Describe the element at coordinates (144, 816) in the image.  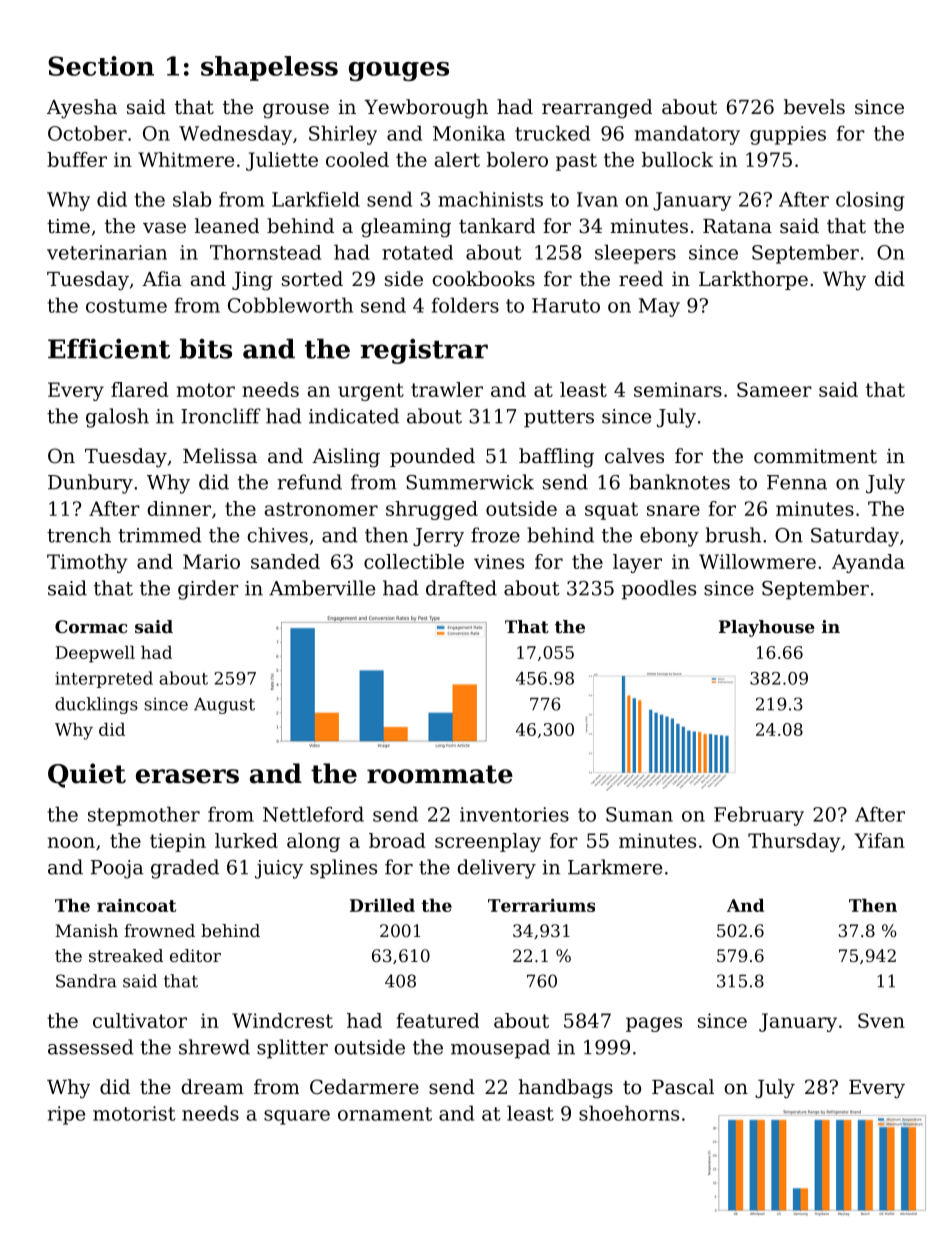
I see `stepmother` at that location.
